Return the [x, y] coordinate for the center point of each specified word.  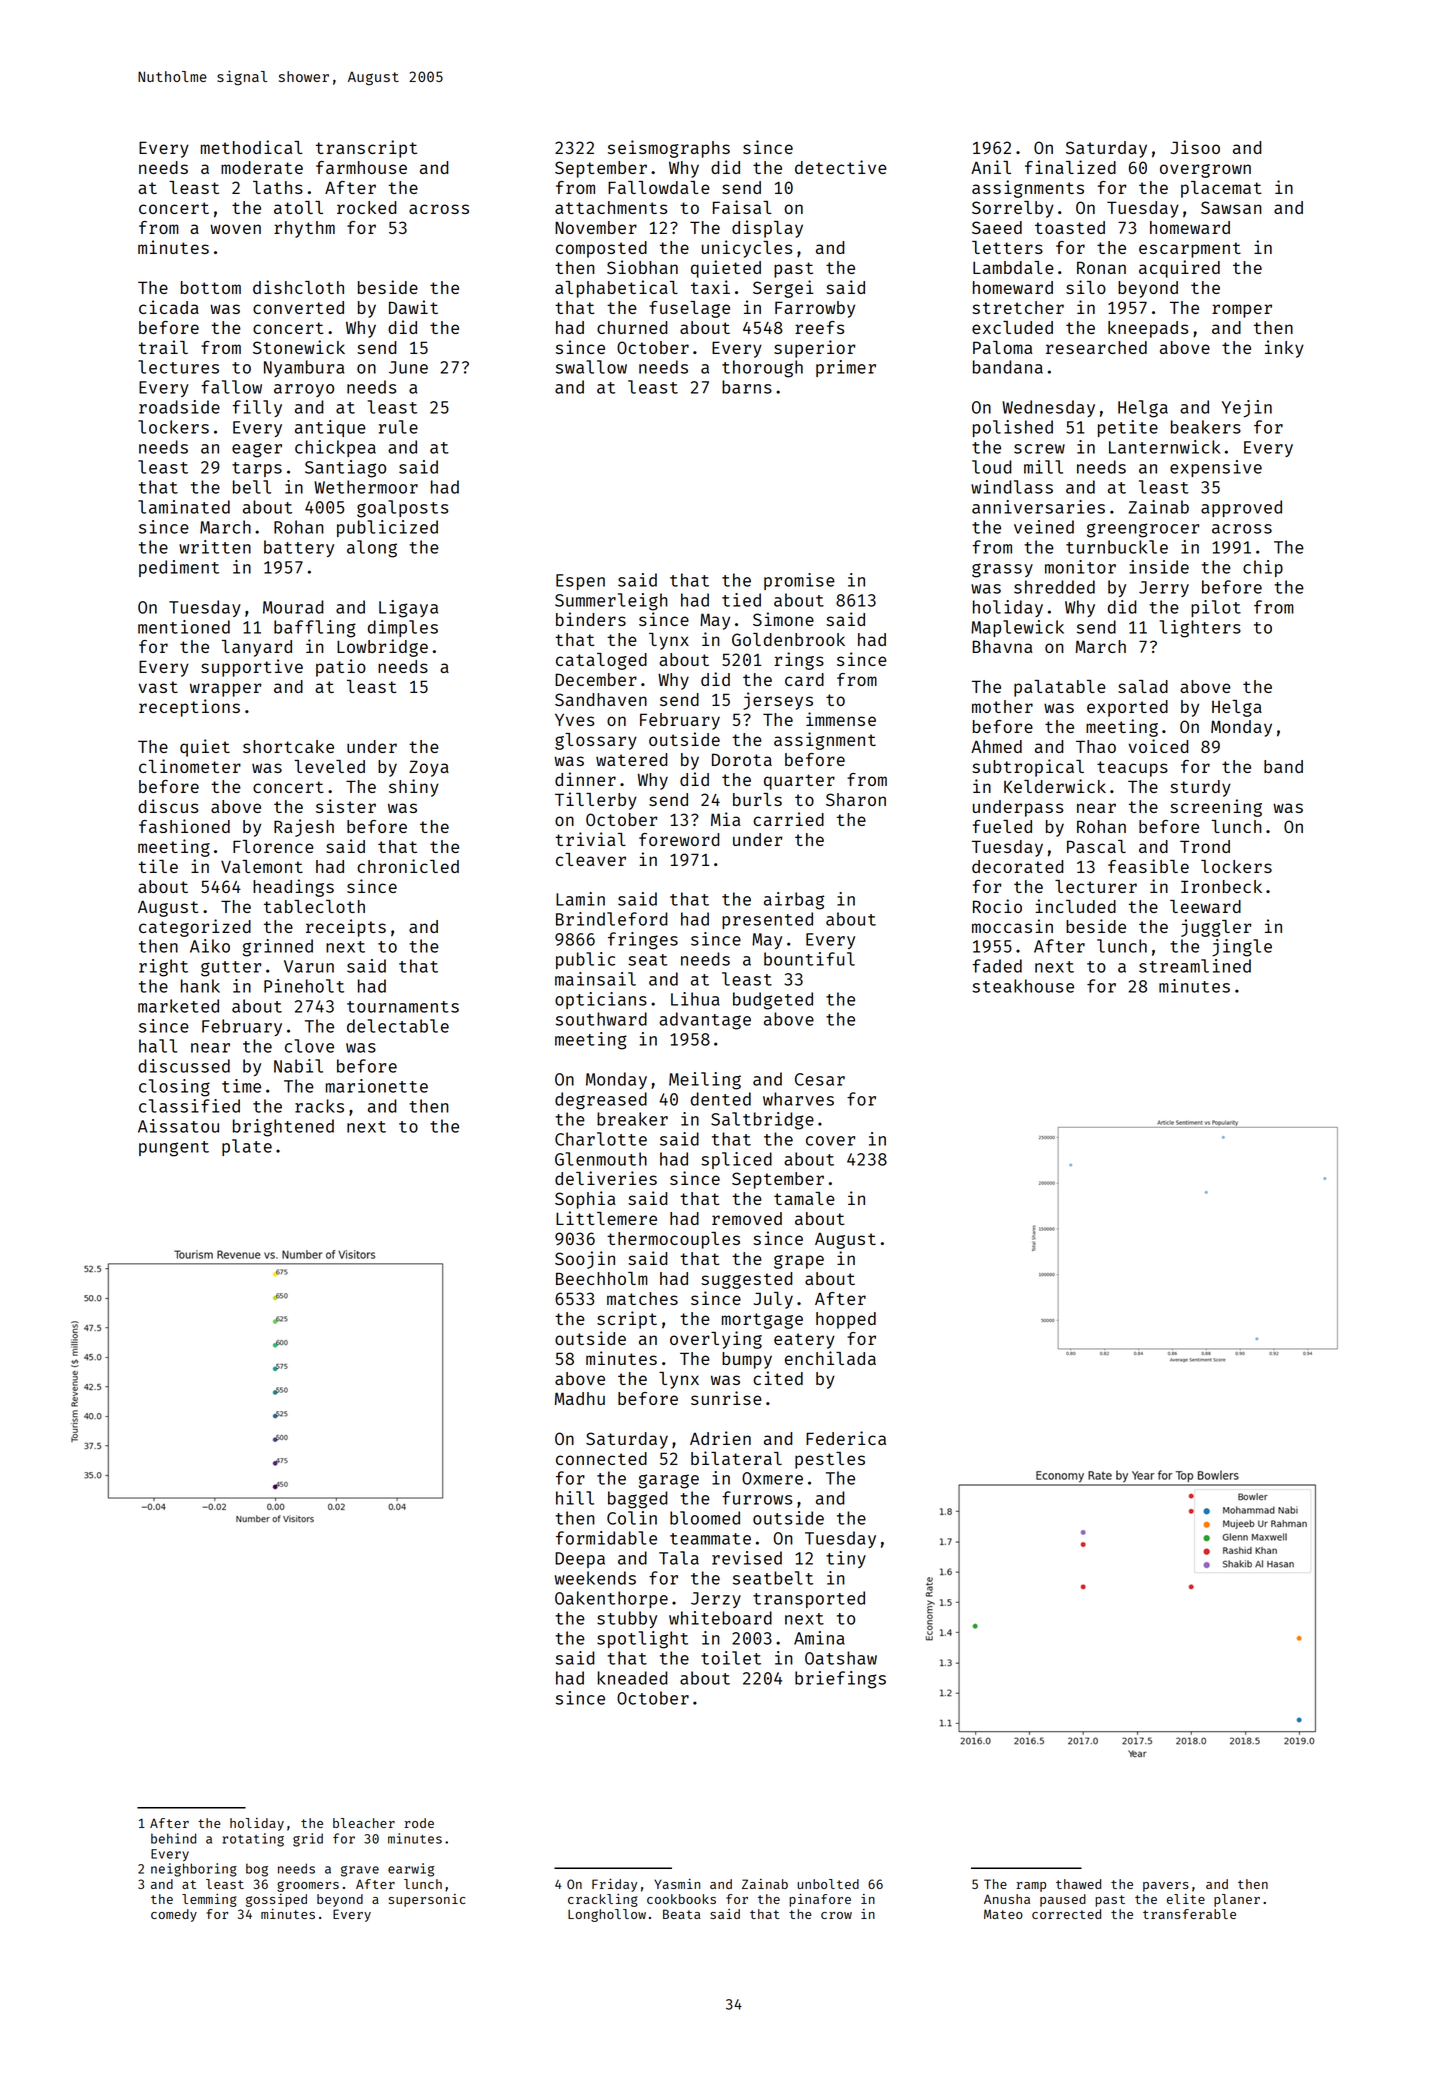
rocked [366, 207]
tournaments [403, 1007]
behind [173, 1838]
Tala [679, 1558]
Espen [580, 582]
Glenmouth [601, 1159]
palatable [1060, 688]
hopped [846, 1320]
